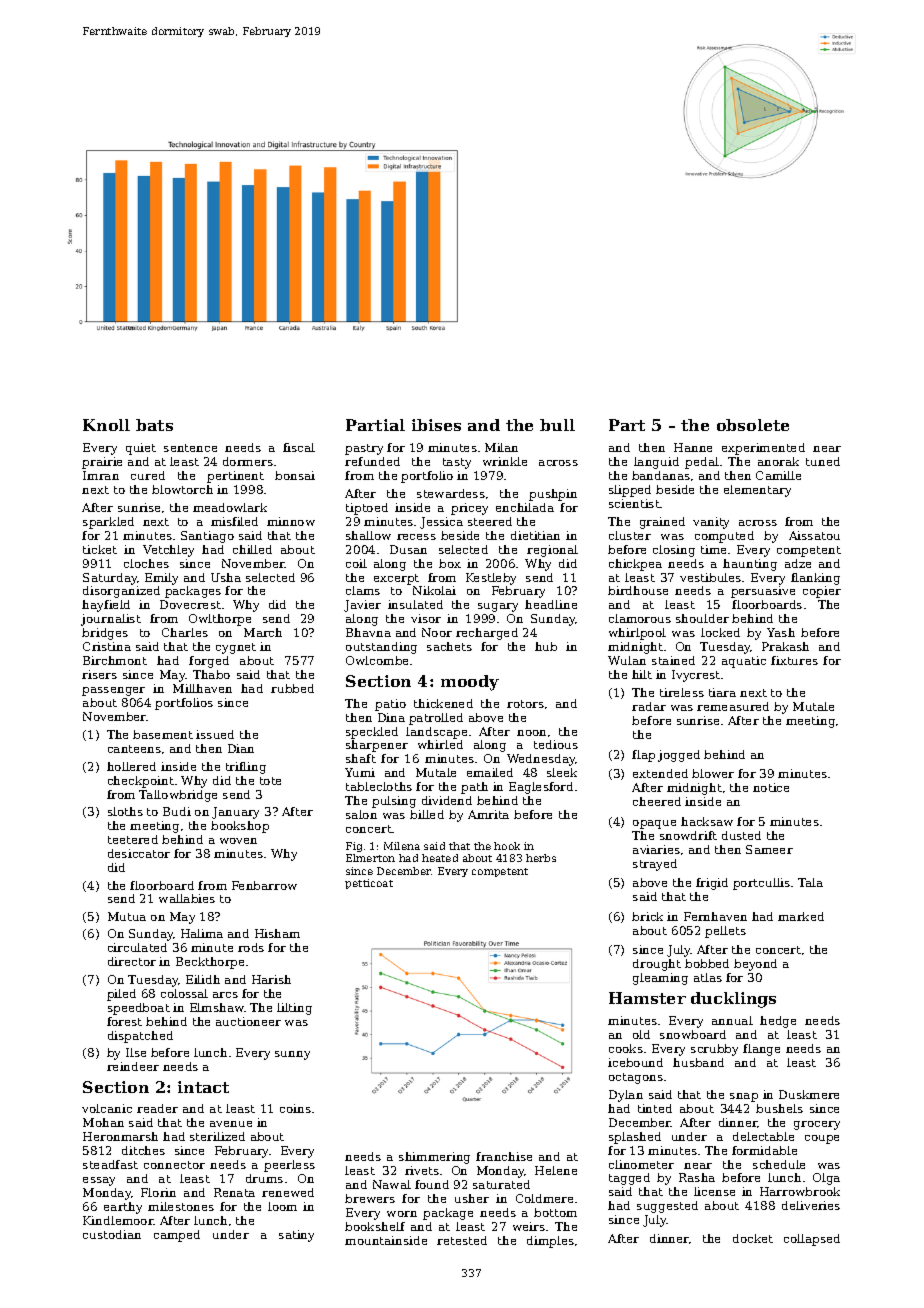 The height and width of the image is (1308, 924). What do you see at coordinates (750, 565) in the image?
I see `haunting` at bounding box center [750, 565].
